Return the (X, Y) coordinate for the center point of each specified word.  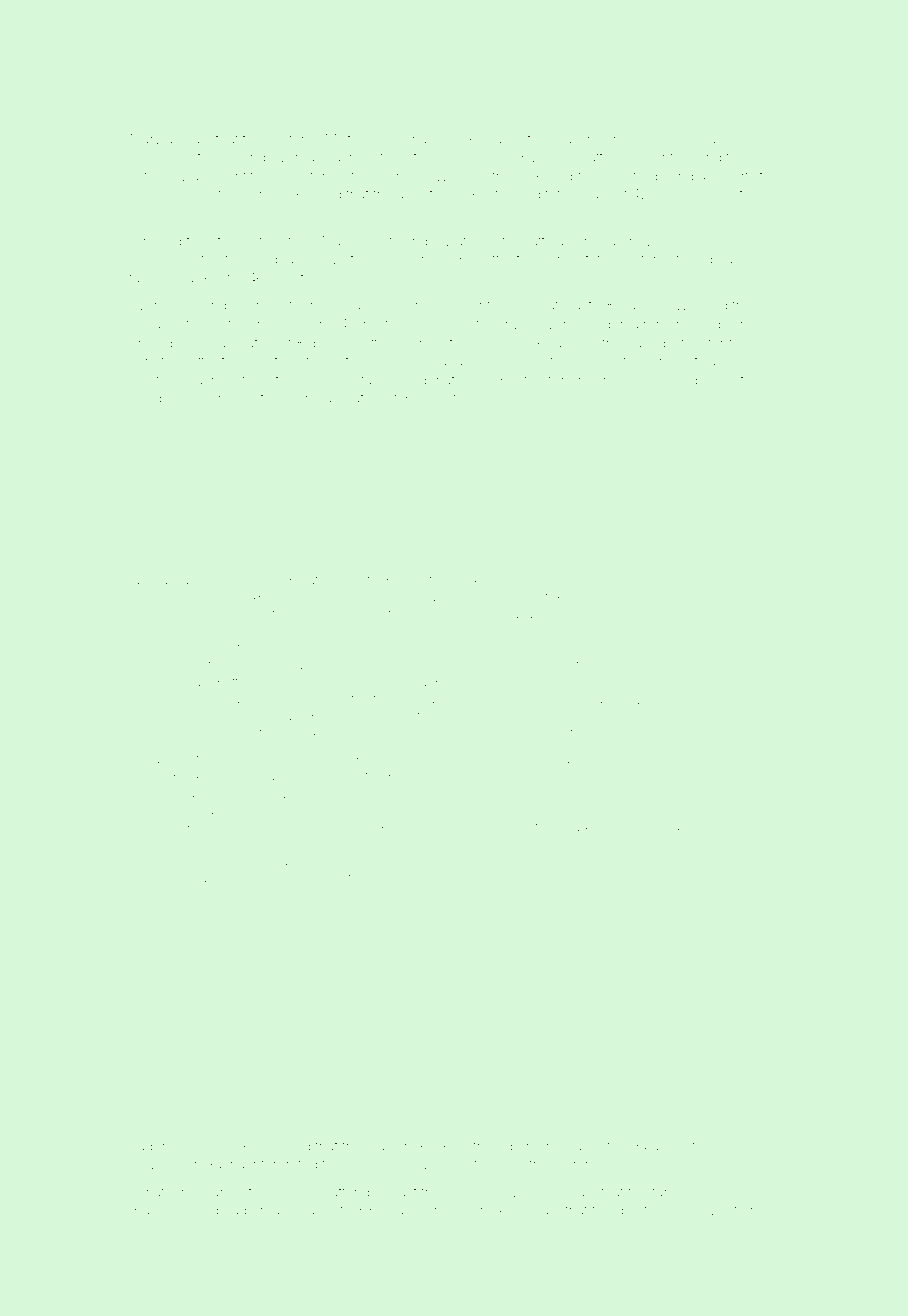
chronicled (742, 699)
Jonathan (159, 1192)
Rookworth (450, 1145)
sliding (450, 761)
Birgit (512, 381)
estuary (153, 178)
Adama (193, 810)
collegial (685, 381)
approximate (233, 400)
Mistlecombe (366, 138)
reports (733, 178)
